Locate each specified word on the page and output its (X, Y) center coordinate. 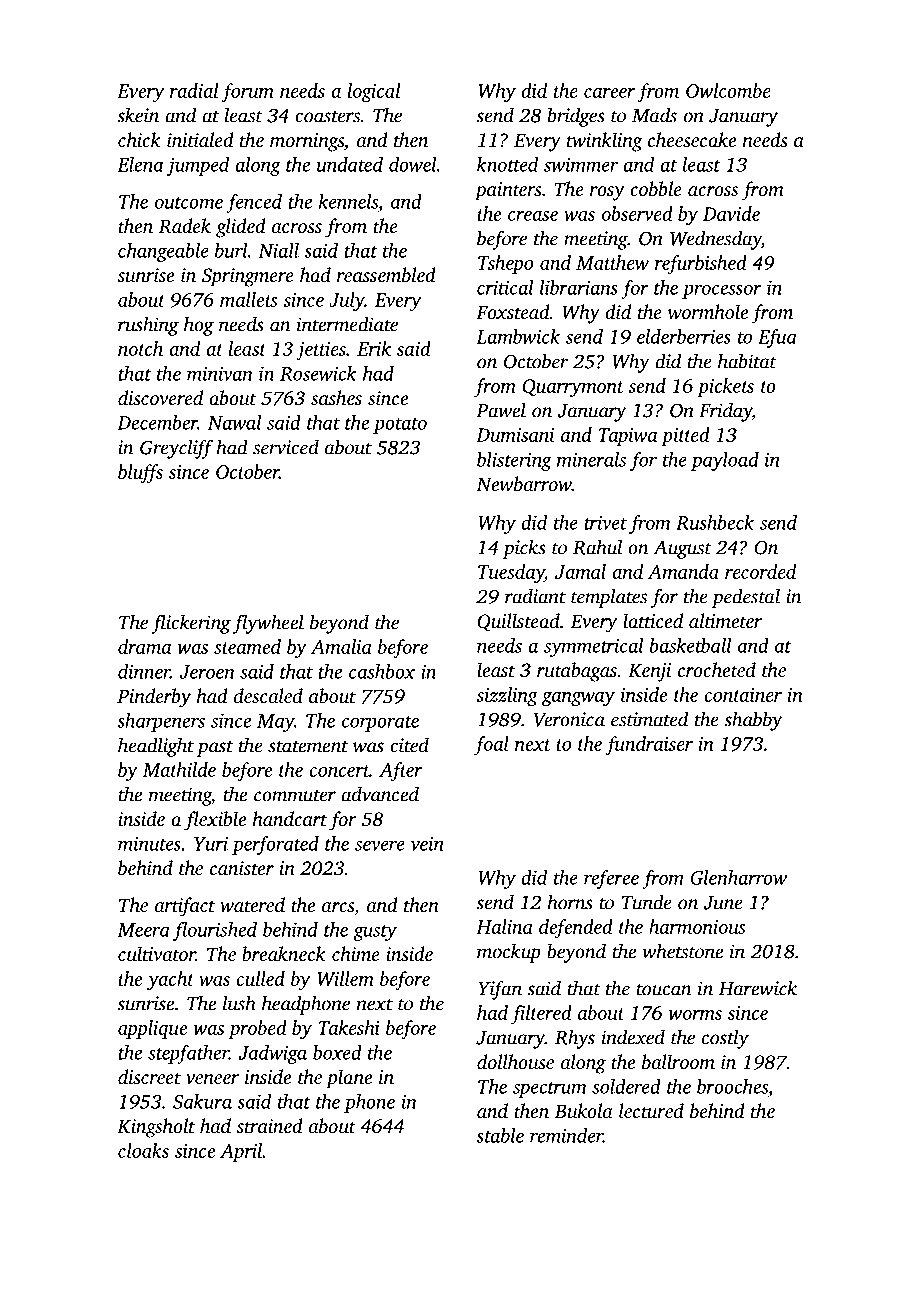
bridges (576, 117)
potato (400, 426)
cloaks (143, 1150)
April (241, 1152)
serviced (286, 447)
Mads (654, 115)
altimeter (725, 620)
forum (248, 92)
